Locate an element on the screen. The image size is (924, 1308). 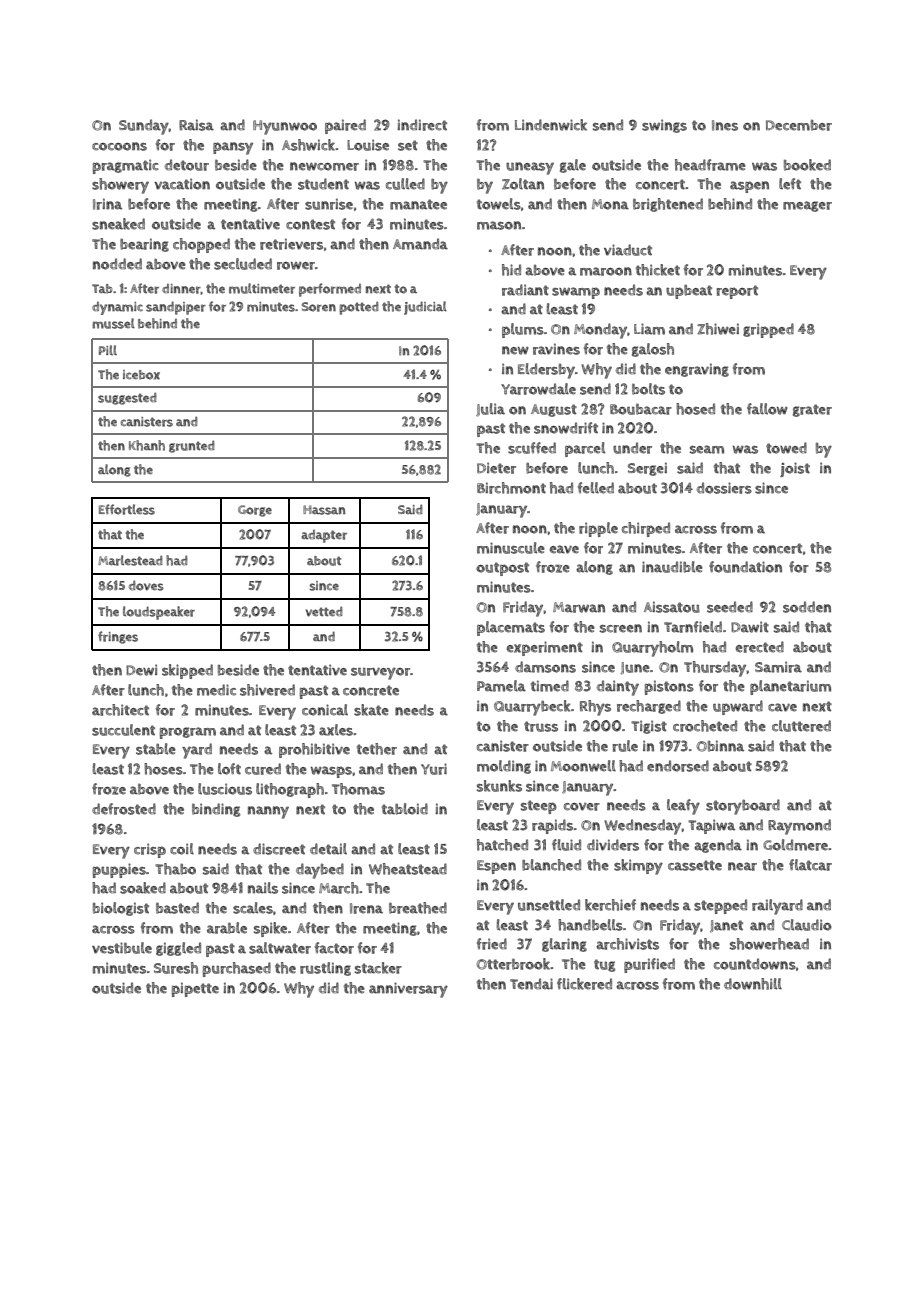
Sunday is located at coordinates (144, 127).
